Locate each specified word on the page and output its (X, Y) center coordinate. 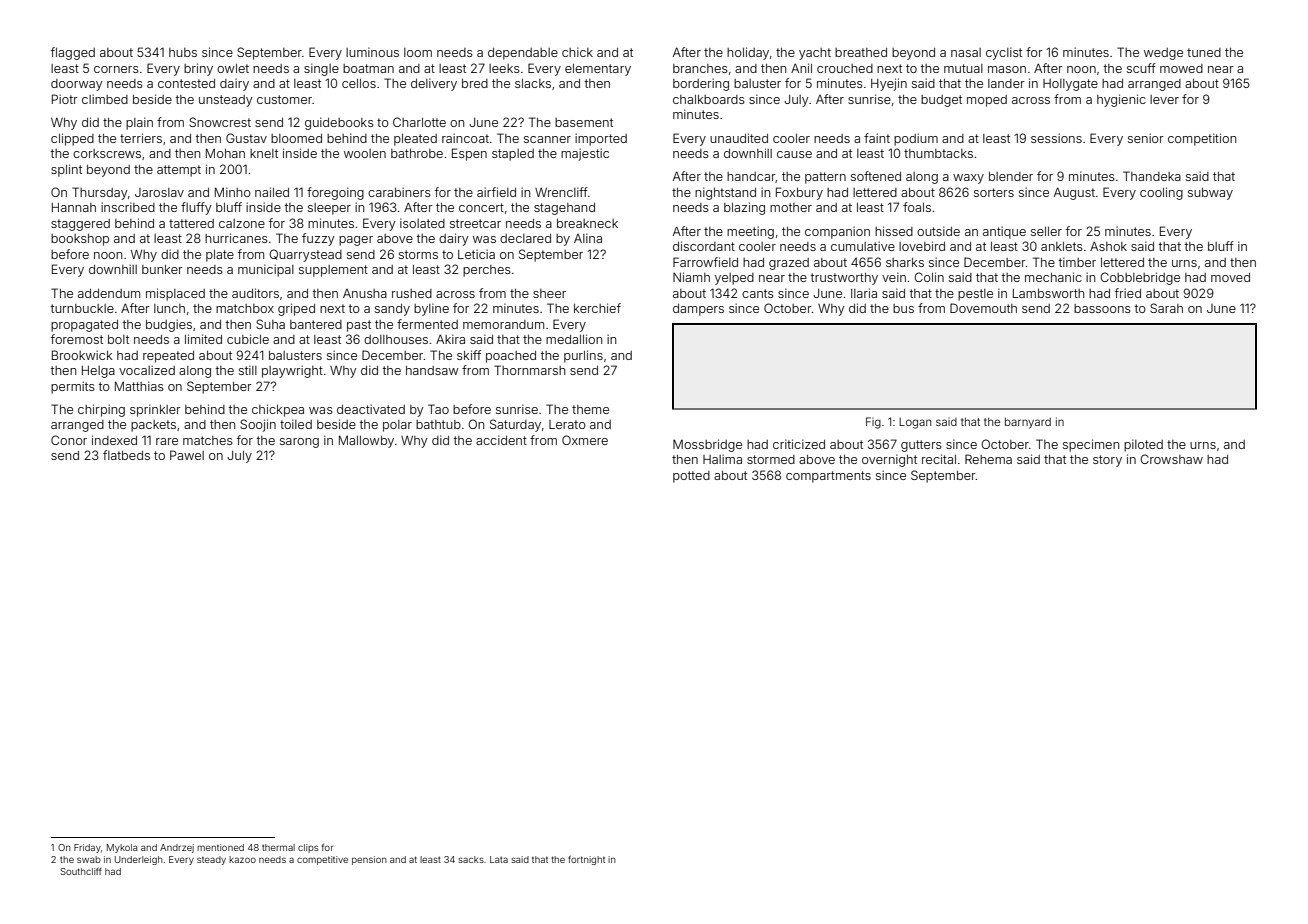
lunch (169, 308)
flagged (73, 53)
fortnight (586, 860)
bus (903, 308)
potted (691, 477)
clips (308, 848)
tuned (1204, 52)
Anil (801, 68)
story (1107, 461)
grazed (789, 264)
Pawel (187, 455)
